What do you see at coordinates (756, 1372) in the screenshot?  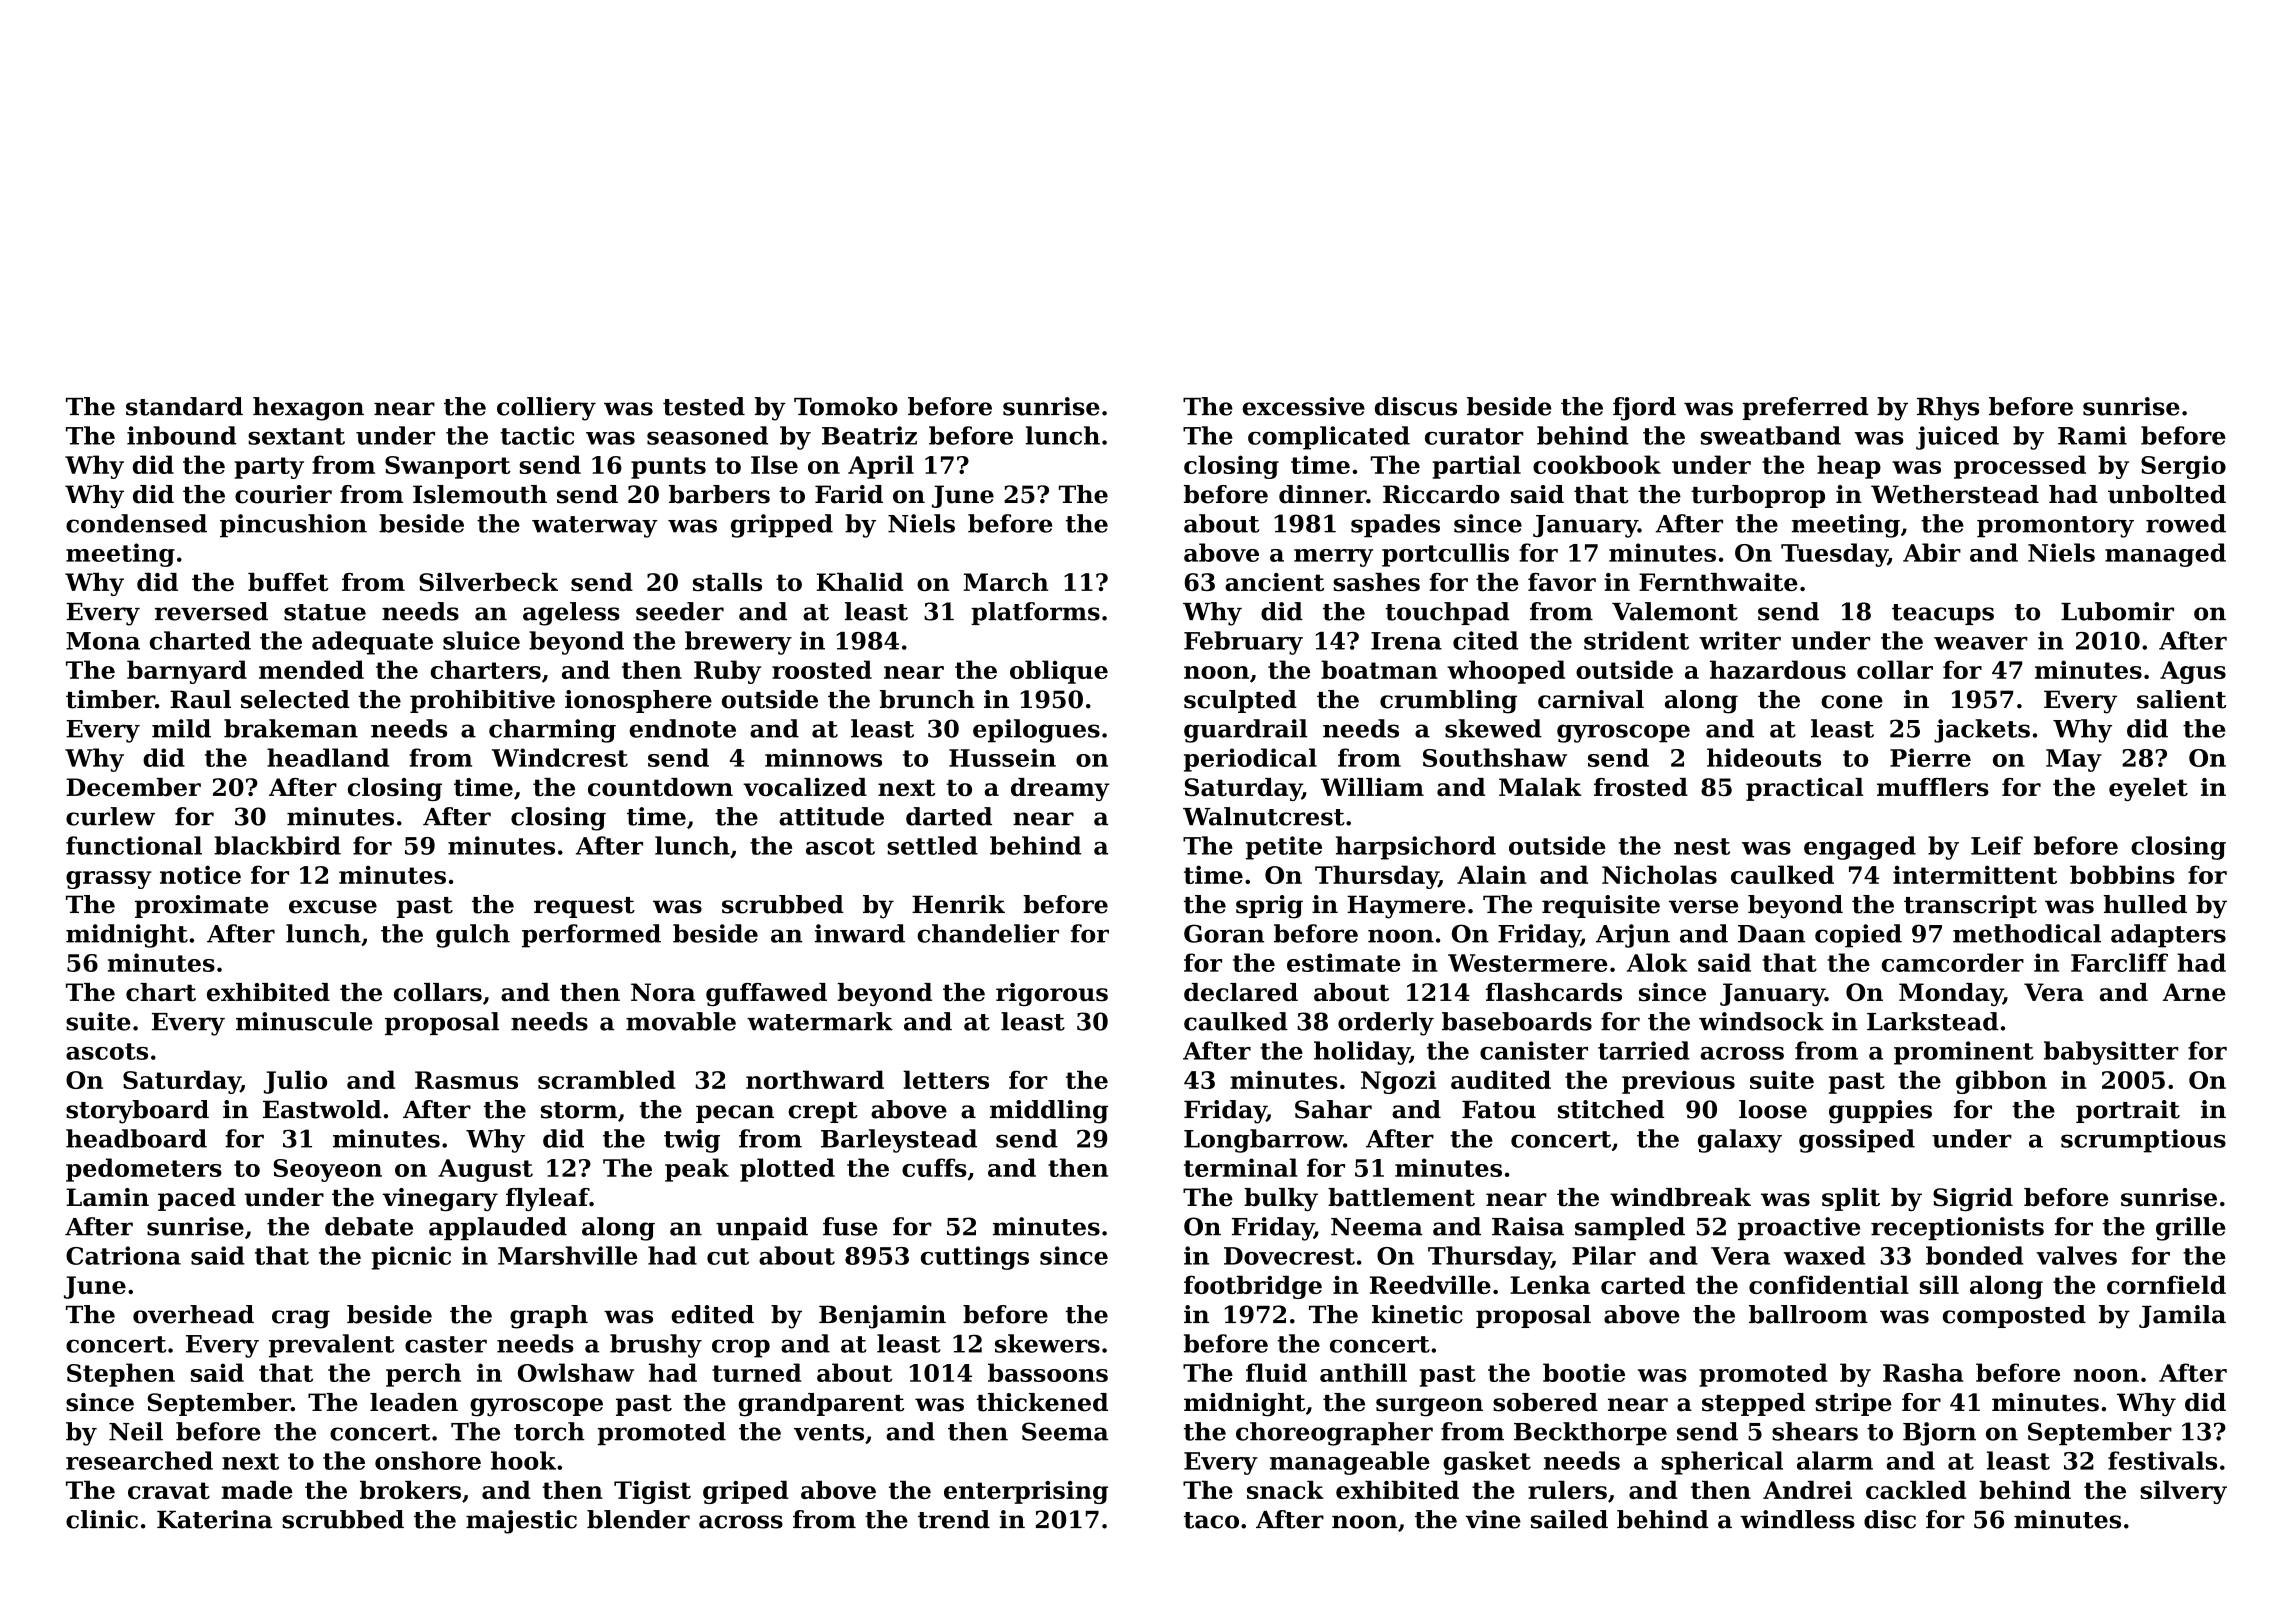 I see `turned` at bounding box center [756, 1372].
